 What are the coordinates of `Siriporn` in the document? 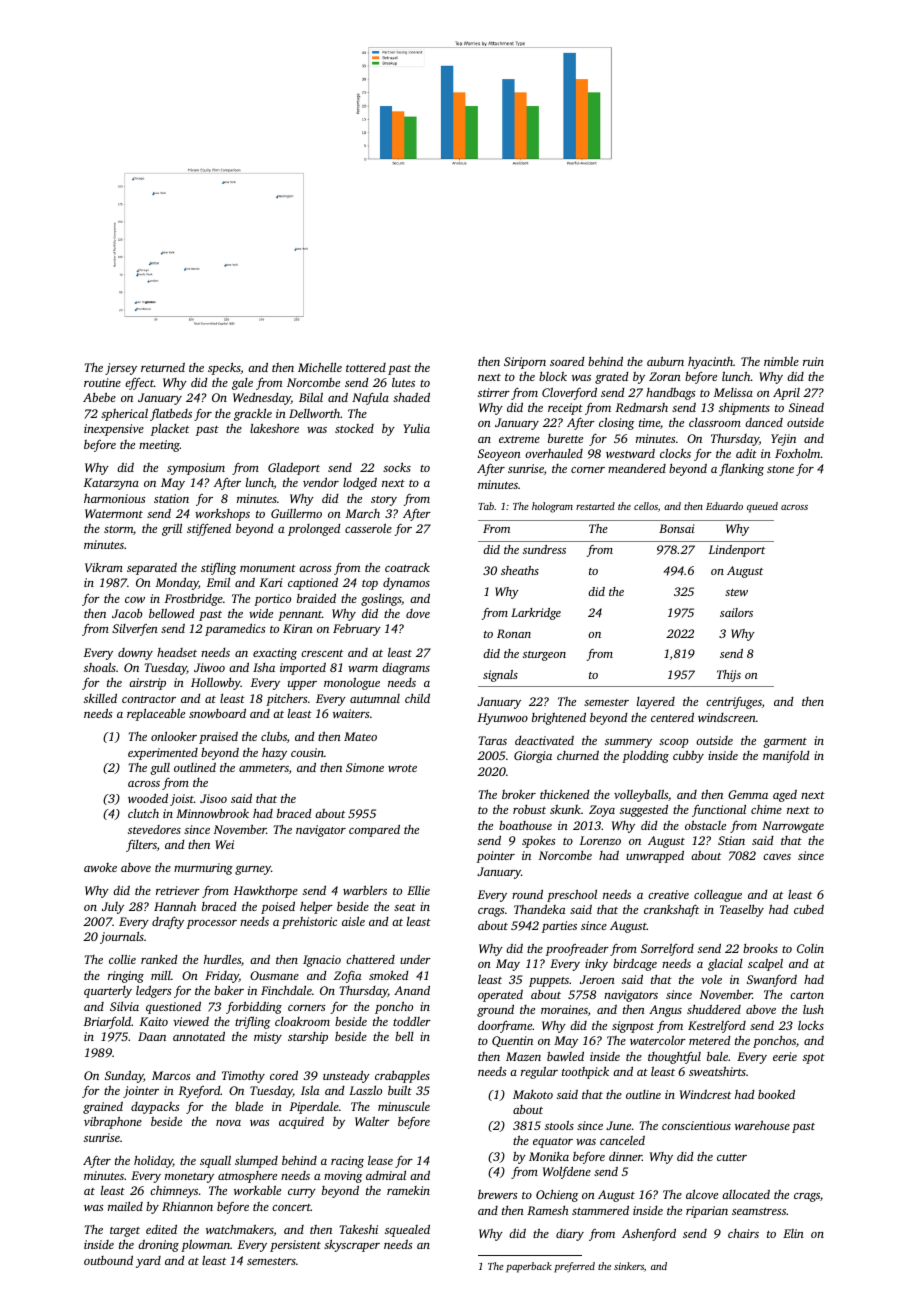 It's located at (525, 363).
